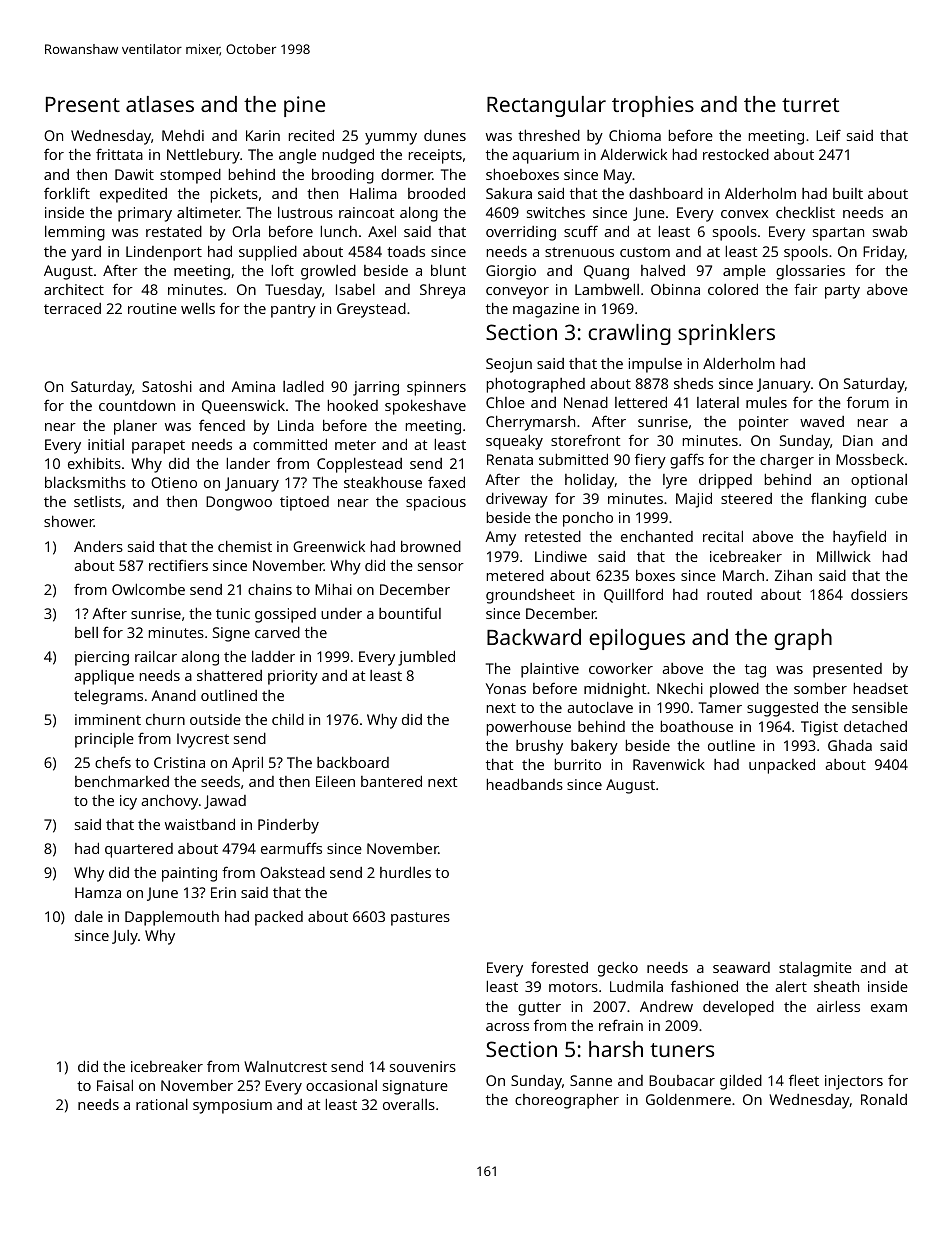 The image size is (952, 1233). Describe the element at coordinates (98, 546) in the screenshot. I see `Anders` at that location.
